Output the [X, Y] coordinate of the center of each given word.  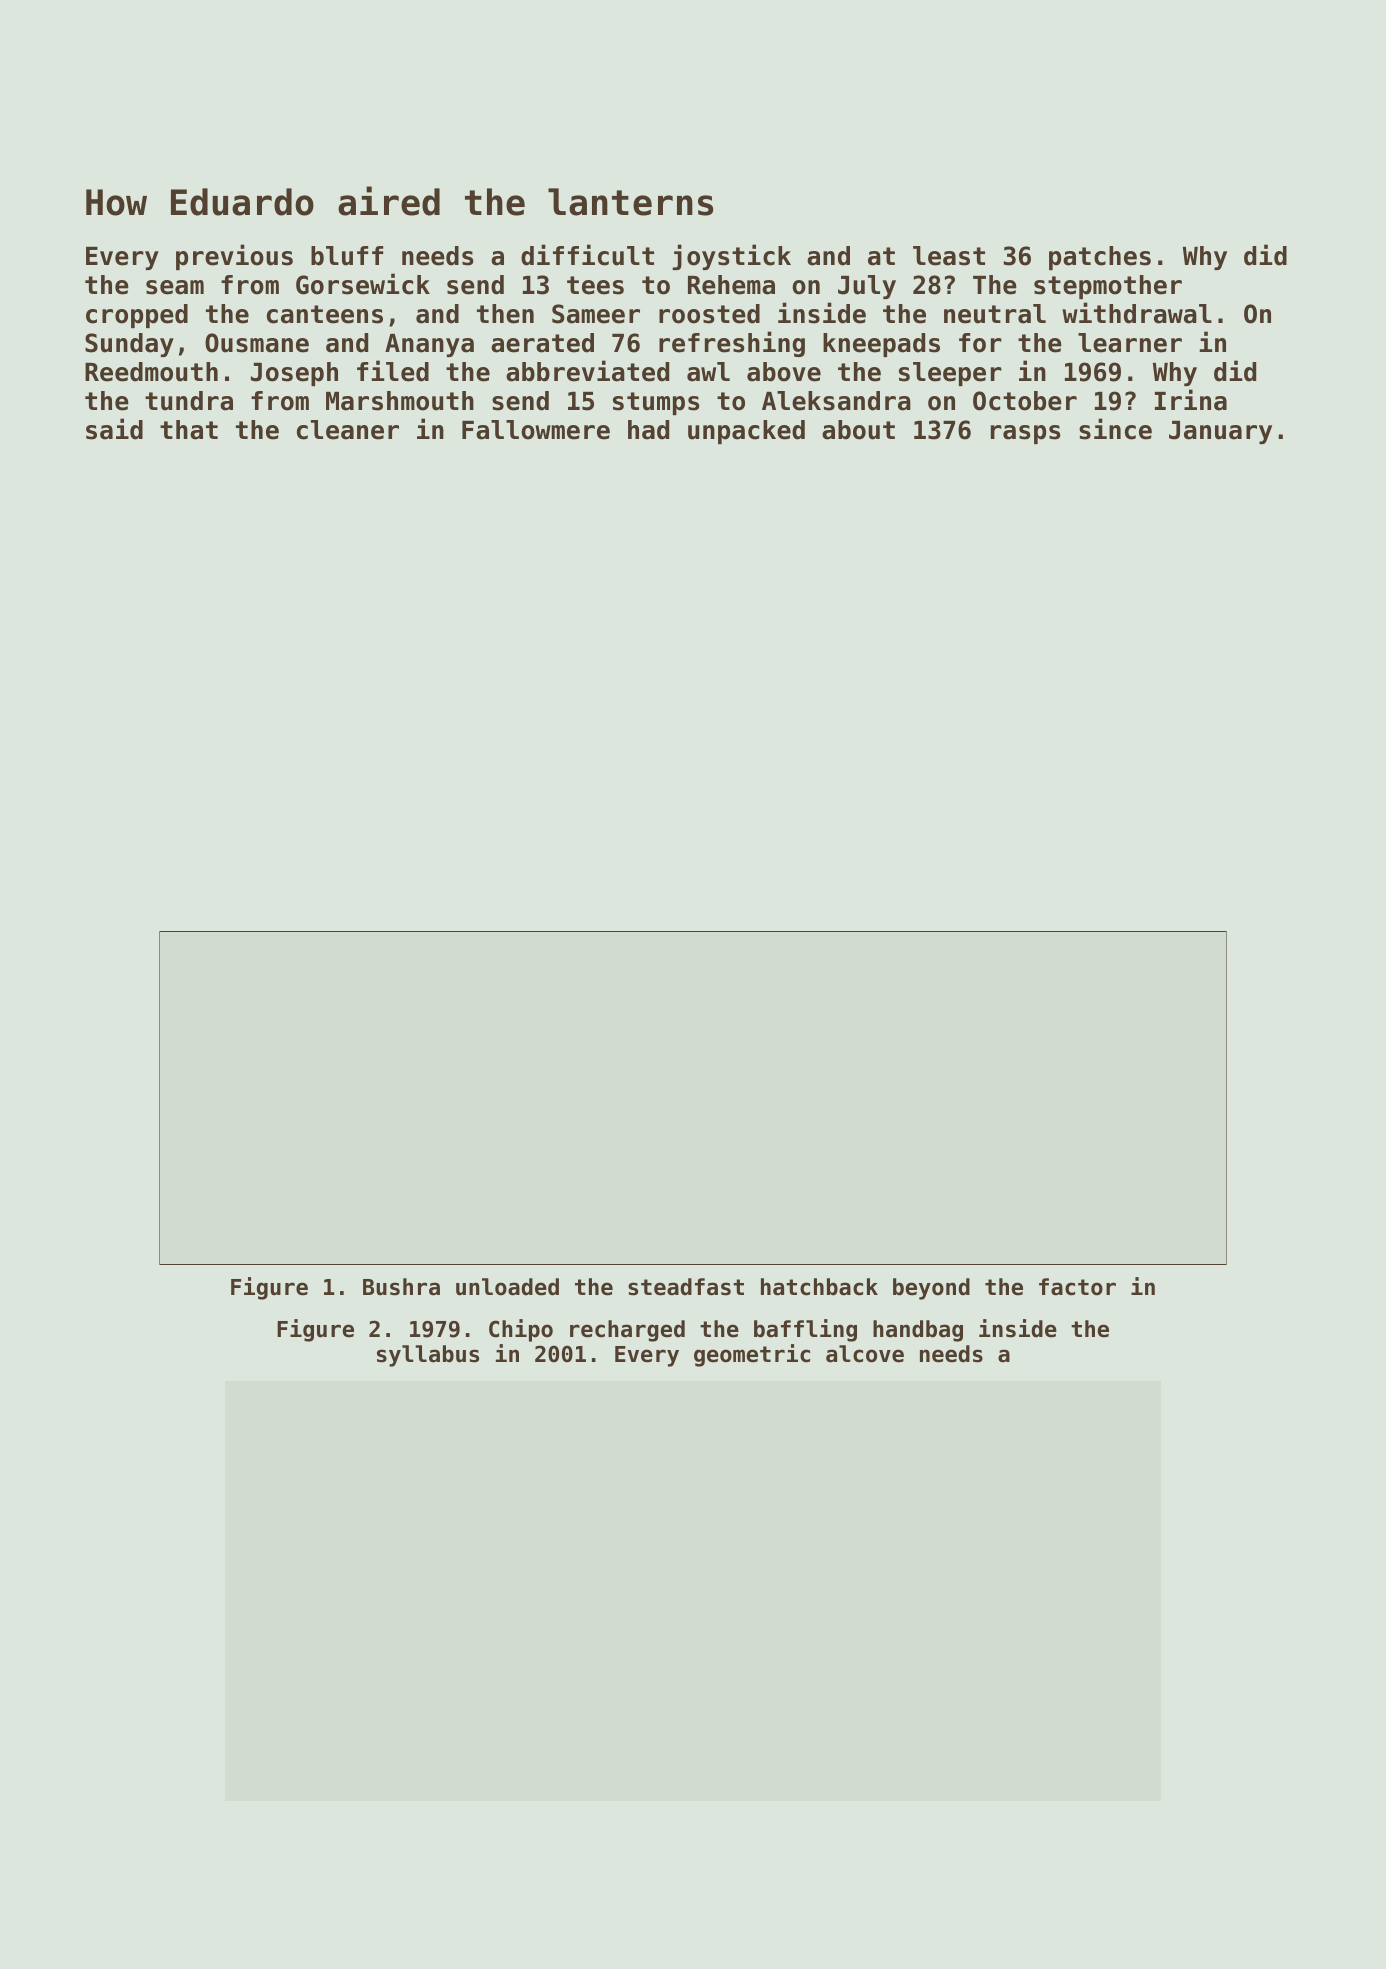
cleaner [348, 430]
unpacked [746, 432]
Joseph [294, 374]
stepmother [1108, 287]
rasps [1025, 434]
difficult [587, 255]
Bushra [401, 1287]
